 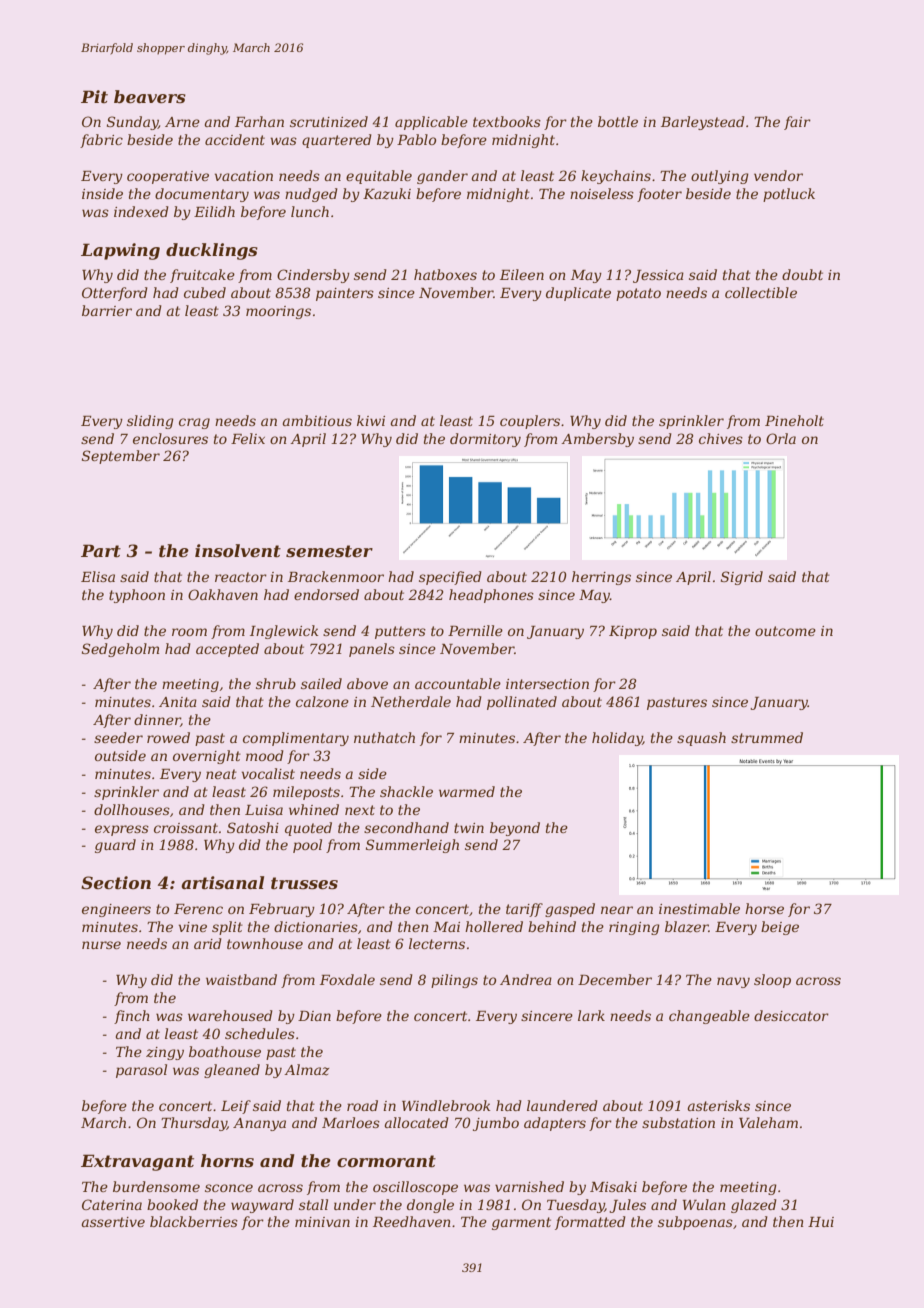 I want to click on beige, so click(x=780, y=928).
